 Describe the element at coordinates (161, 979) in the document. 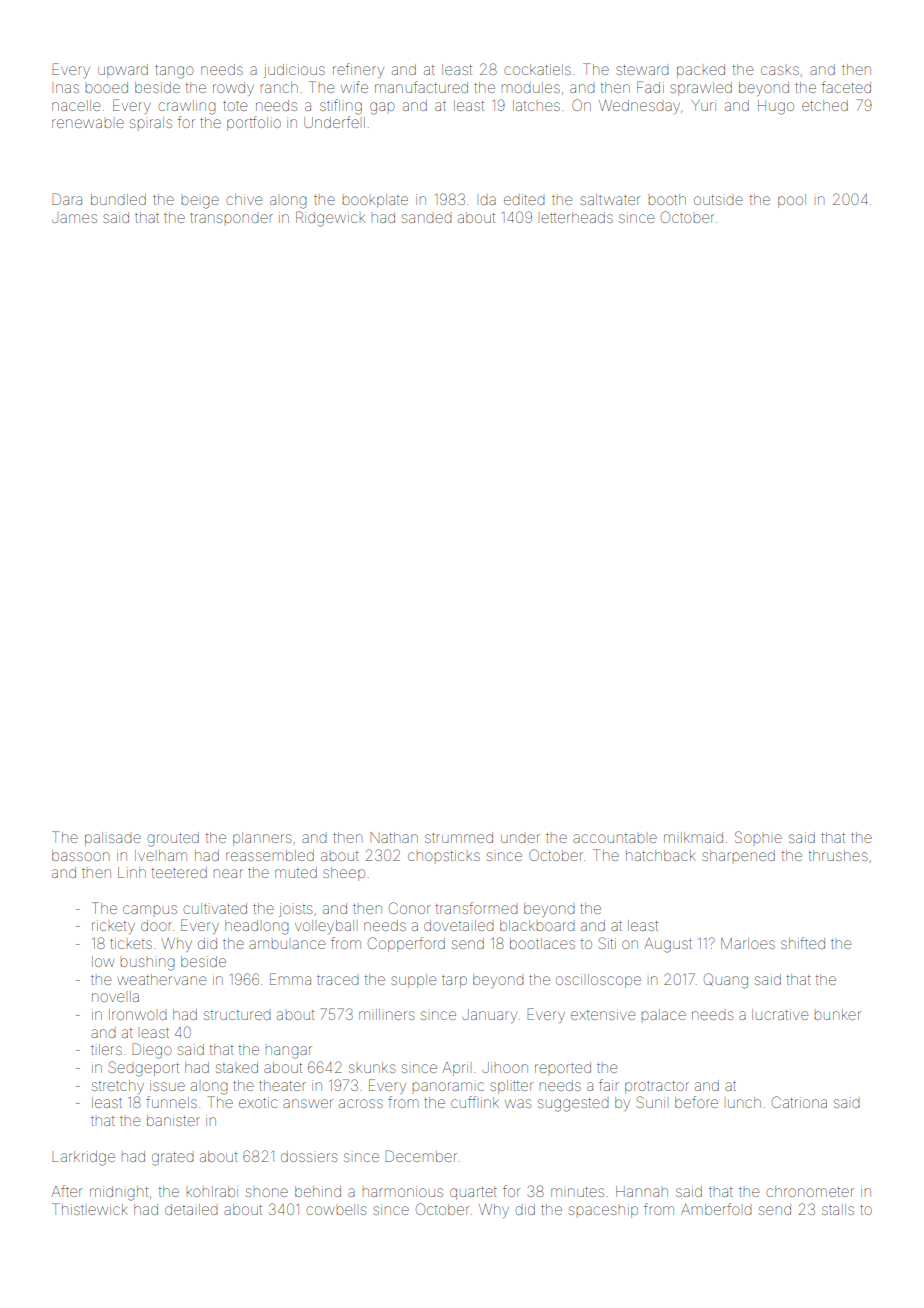

I see `weathervane` at that location.
